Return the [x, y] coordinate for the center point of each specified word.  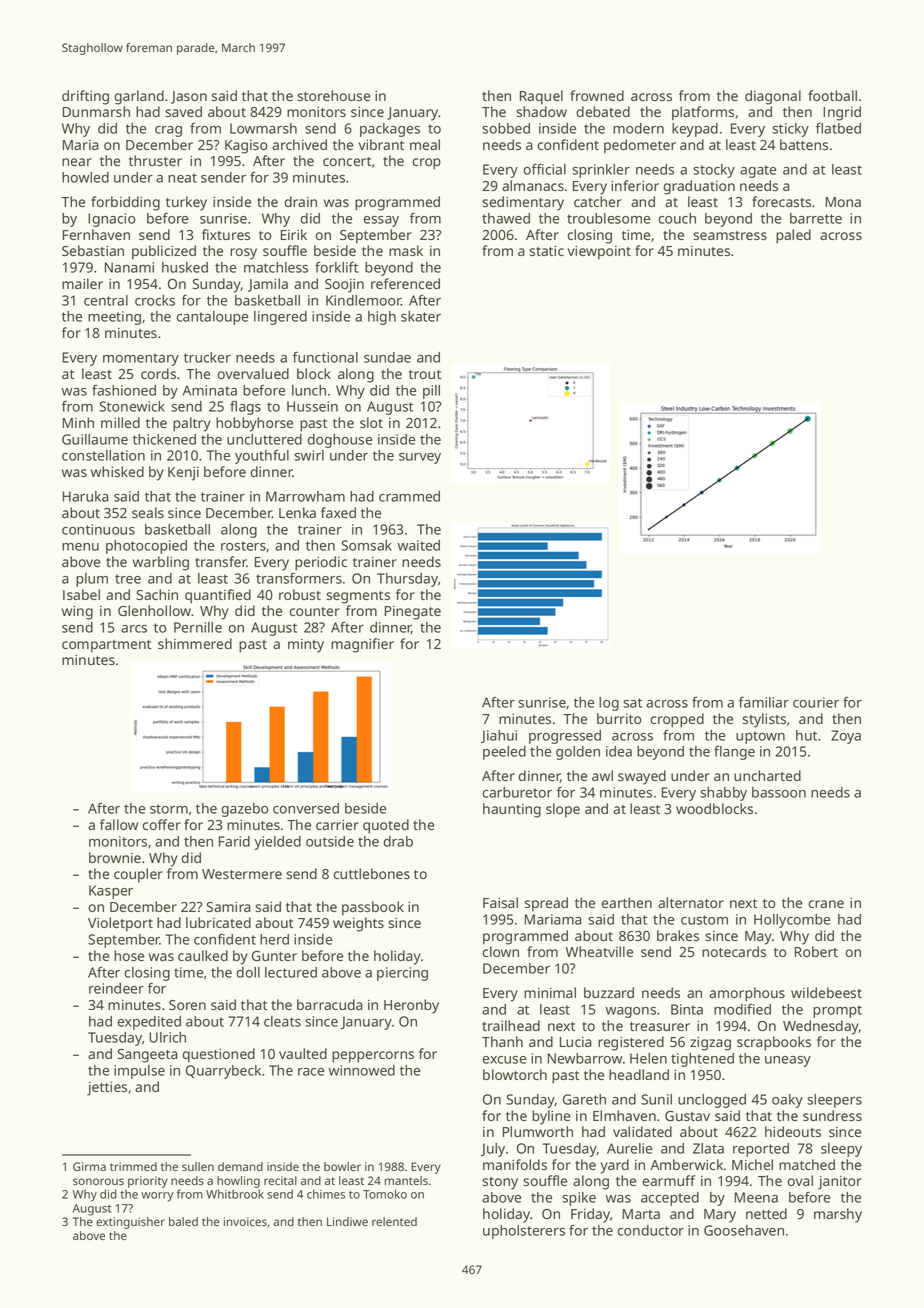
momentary [141, 359]
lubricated [218, 922]
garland [139, 97]
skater [421, 316]
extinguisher [130, 1223]
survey [420, 458]
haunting [512, 810]
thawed [506, 218]
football [832, 95]
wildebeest [826, 992]
